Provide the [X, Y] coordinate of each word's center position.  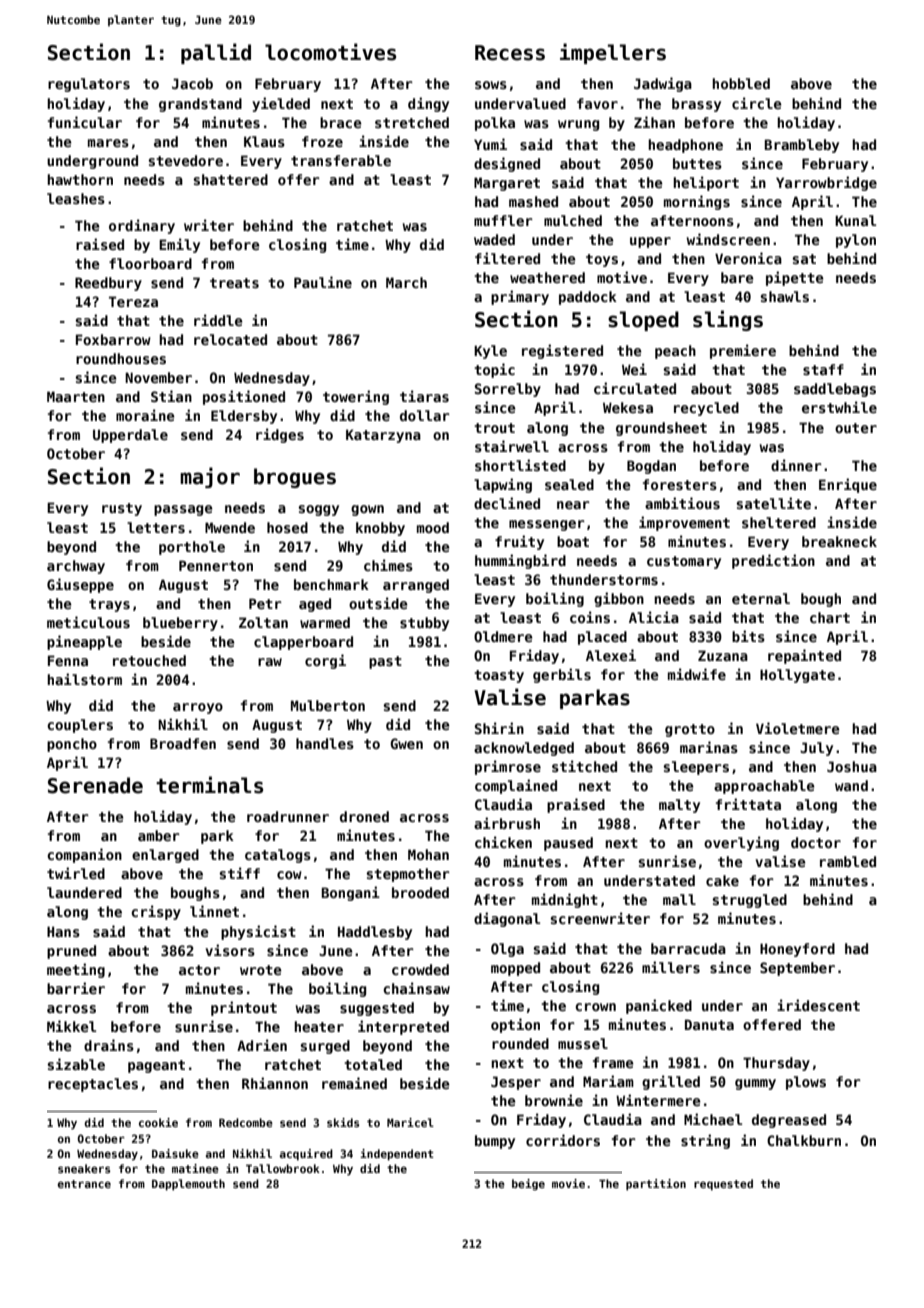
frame [613, 1062]
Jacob [192, 83]
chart [830, 617]
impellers [613, 53]
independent [397, 1155]
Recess [510, 53]
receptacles [93, 1085]
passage [183, 510]
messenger [547, 525]
